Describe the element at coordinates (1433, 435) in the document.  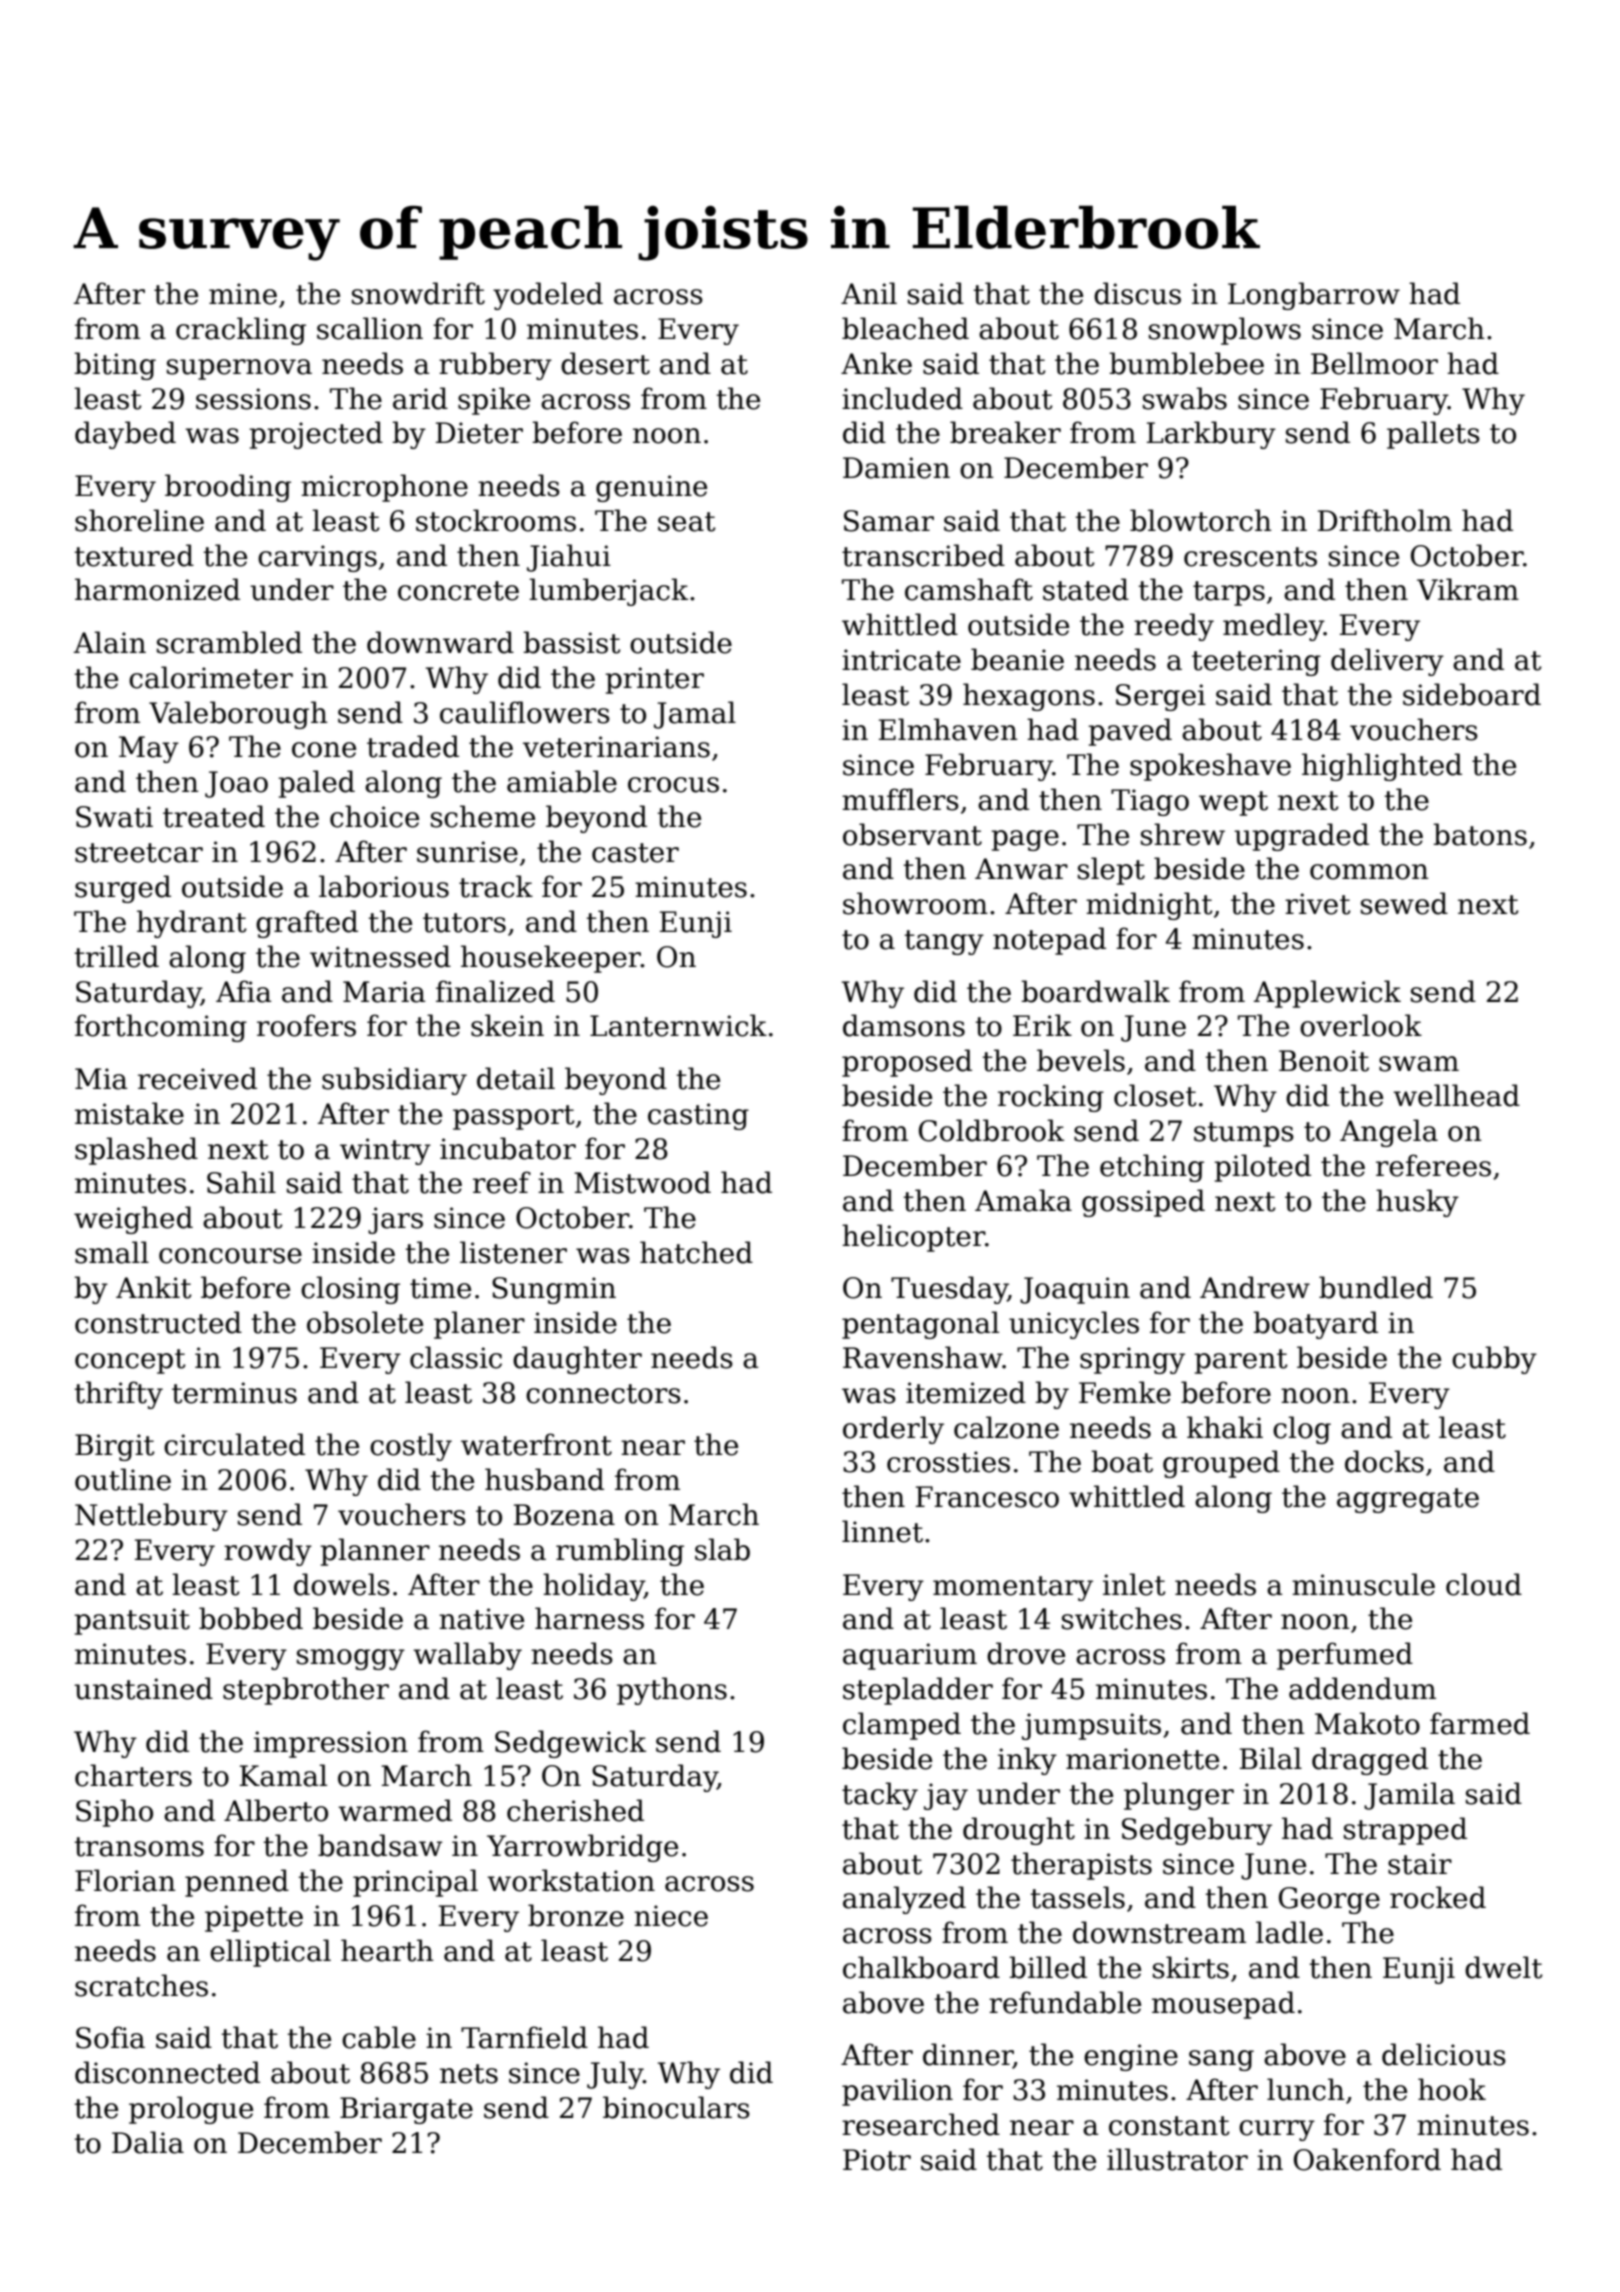
I see `pallets` at that location.
